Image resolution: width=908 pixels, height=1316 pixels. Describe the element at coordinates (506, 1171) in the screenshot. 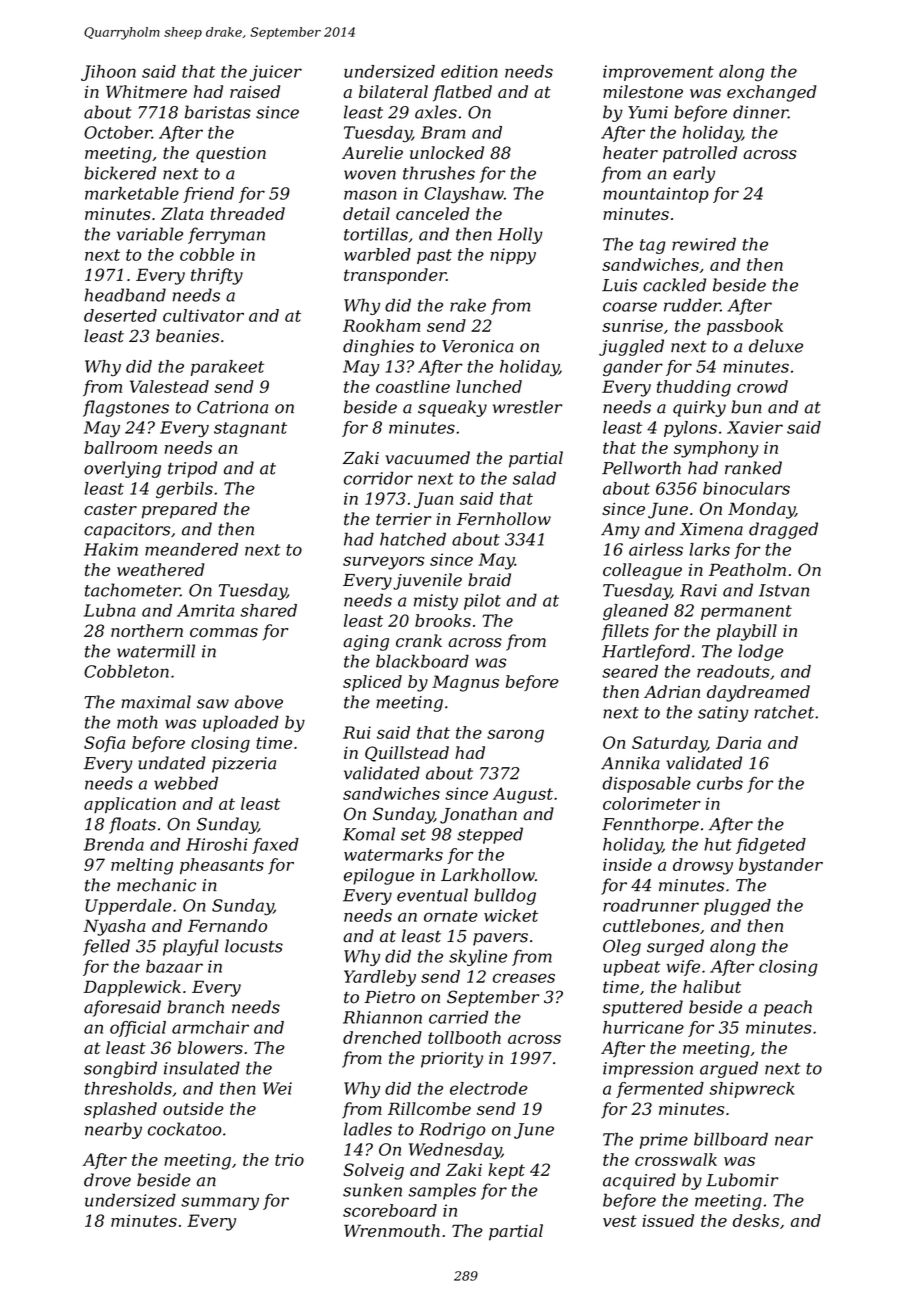

I see `kept` at that location.
